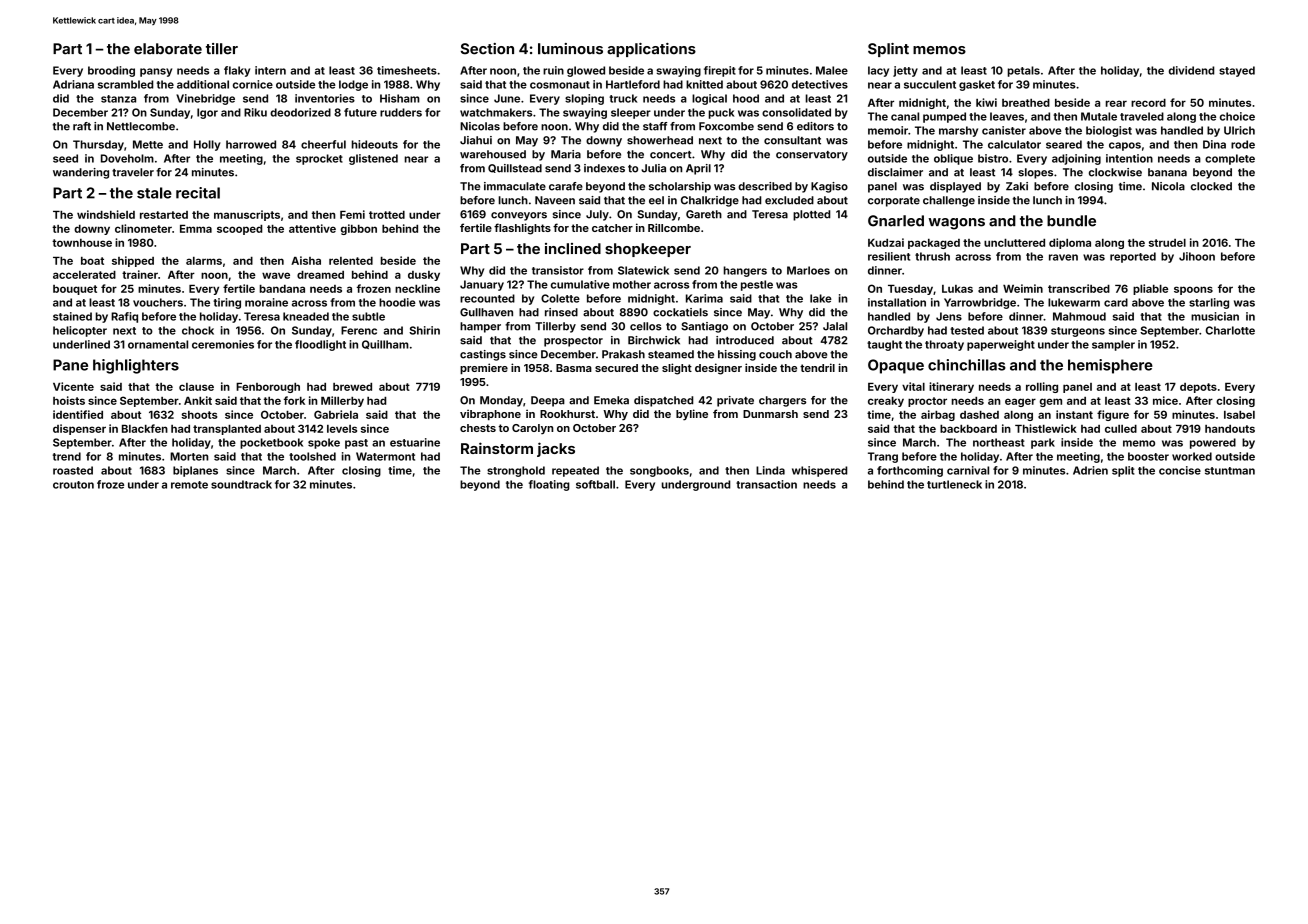 The image size is (1308, 924). Describe the element at coordinates (271, 443) in the image. I see `pocketbook` at that location.
